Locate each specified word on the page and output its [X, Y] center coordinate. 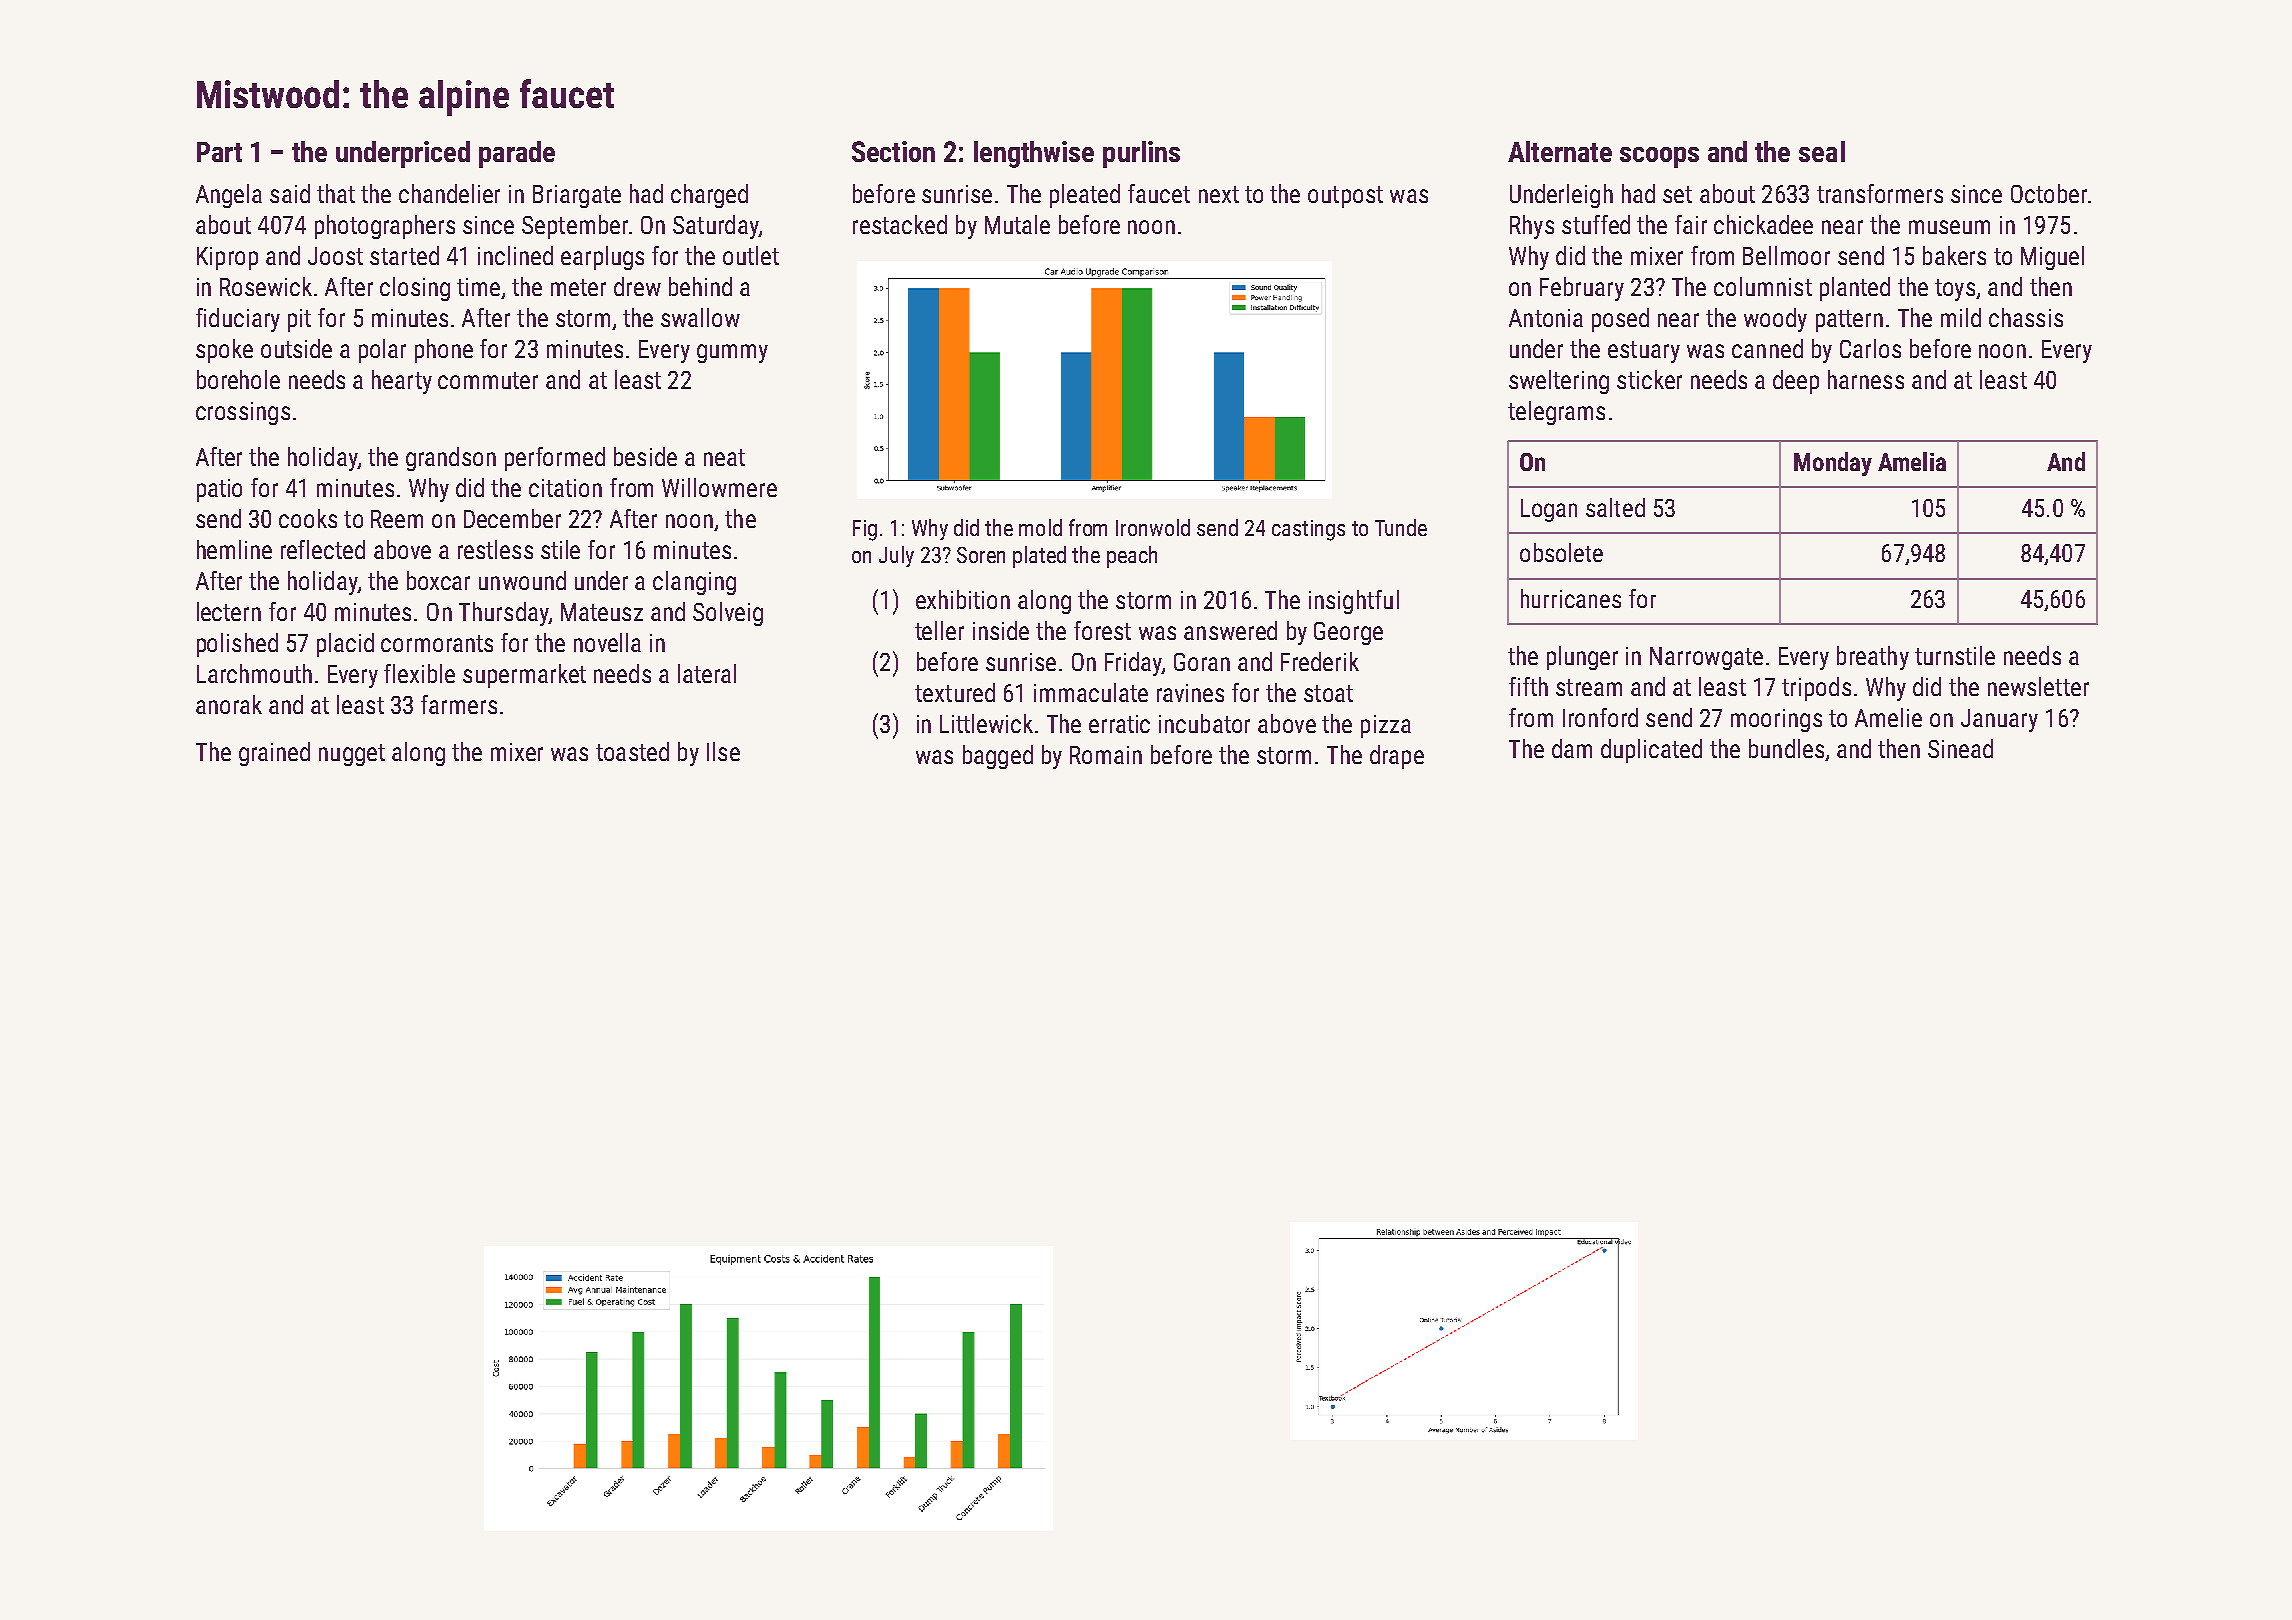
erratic [1119, 724]
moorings [1776, 720]
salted [1615, 507]
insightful [1354, 602]
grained [274, 754]
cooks [308, 518]
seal [1822, 151]
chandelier [449, 193]
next [1219, 194]
